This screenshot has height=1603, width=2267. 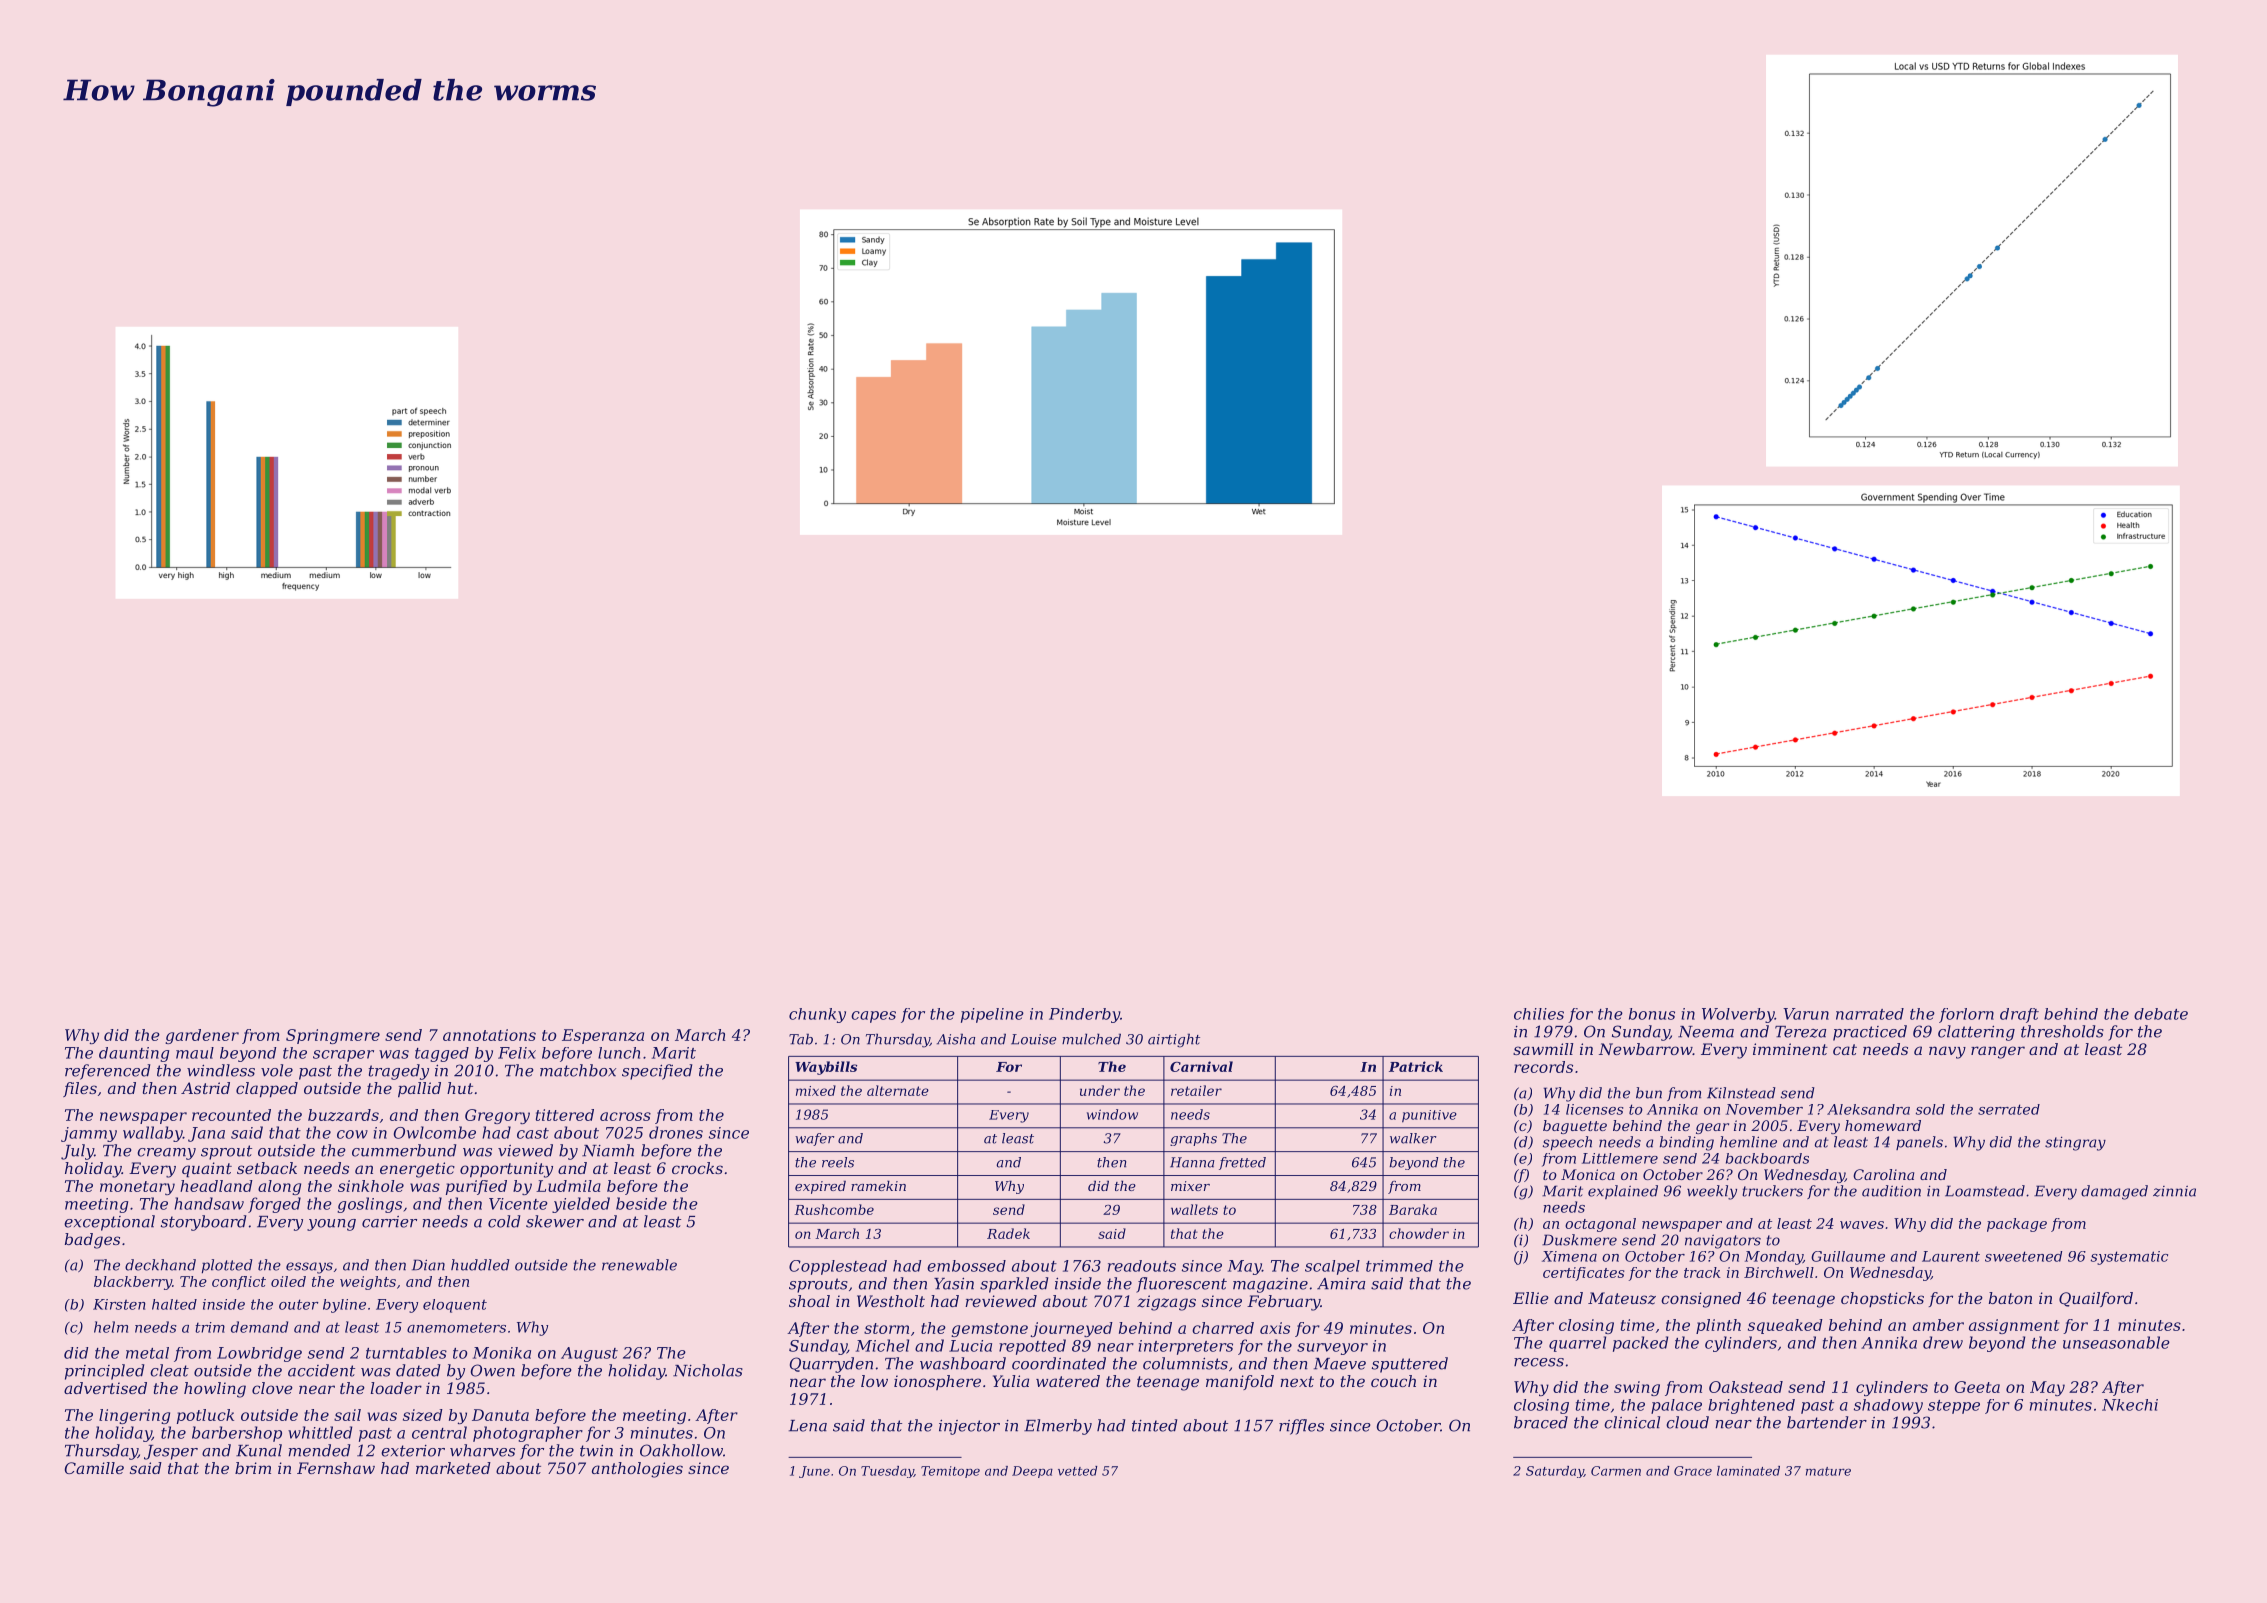 What do you see at coordinates (1938, 1325) in the screenshot?
I see `amber` at bounding box center [1938, 1325].
